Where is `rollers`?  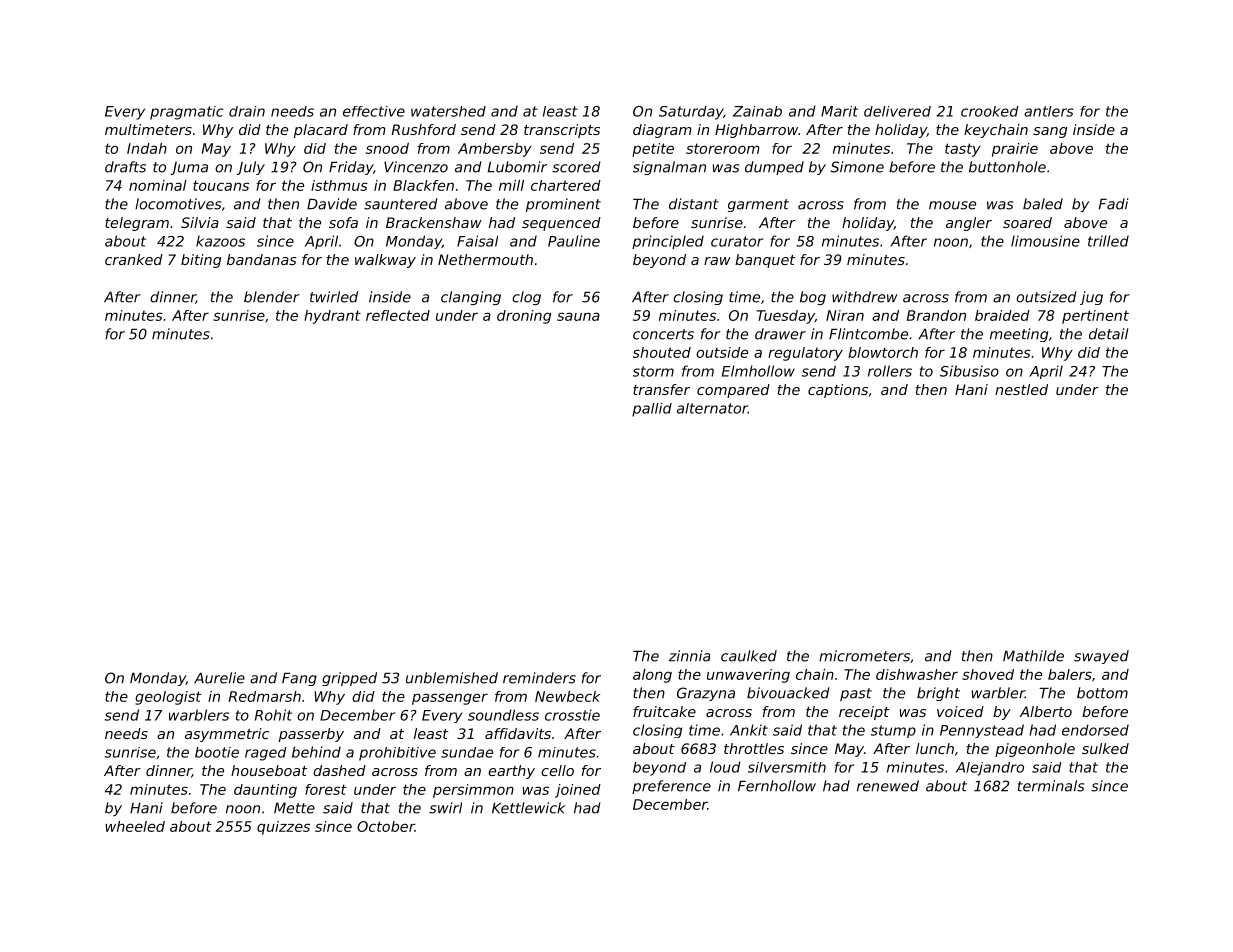
rollers is located at coordinates (890, 371).
